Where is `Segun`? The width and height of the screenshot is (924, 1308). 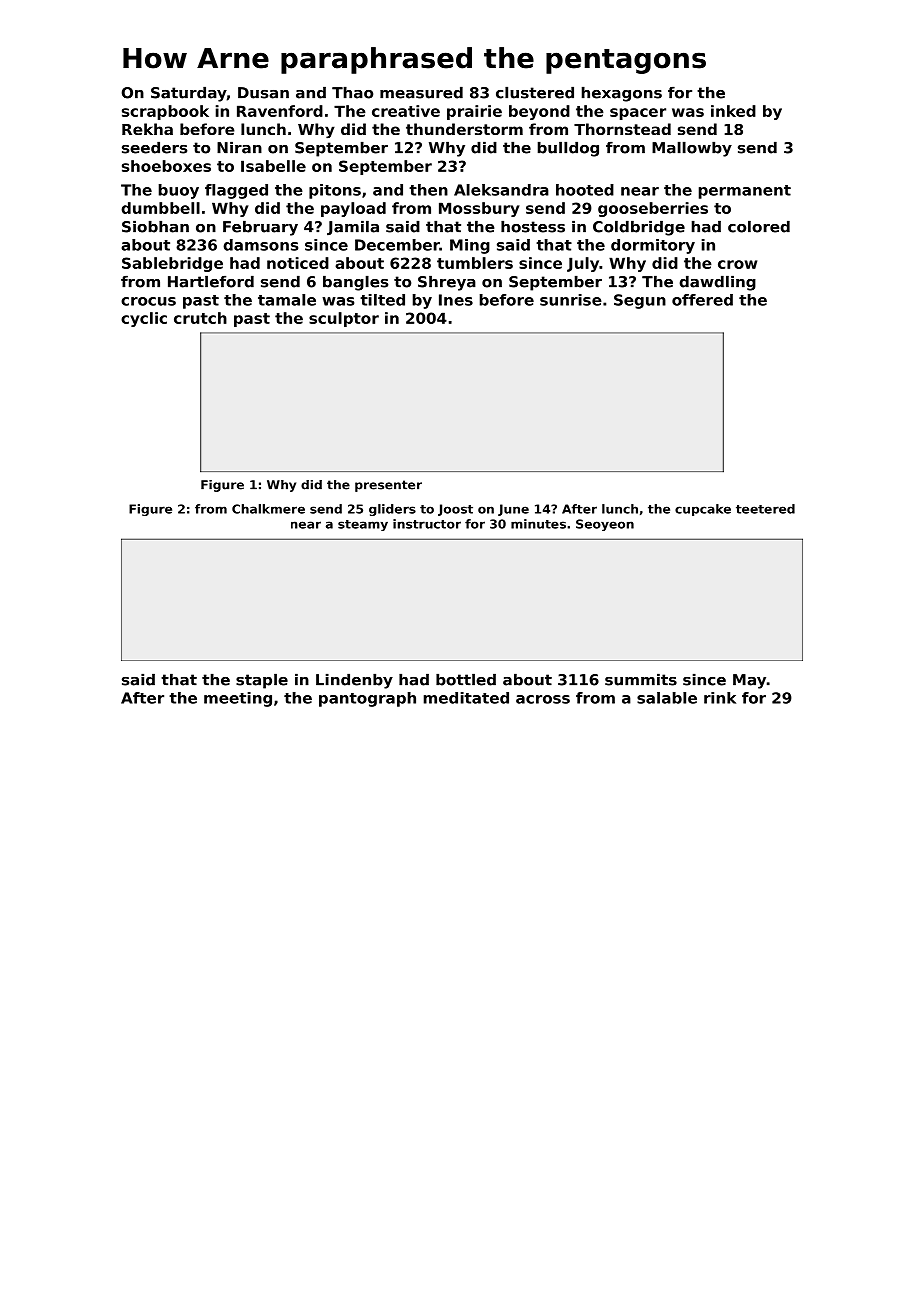 Segun is located at coordinates (640, 301).
